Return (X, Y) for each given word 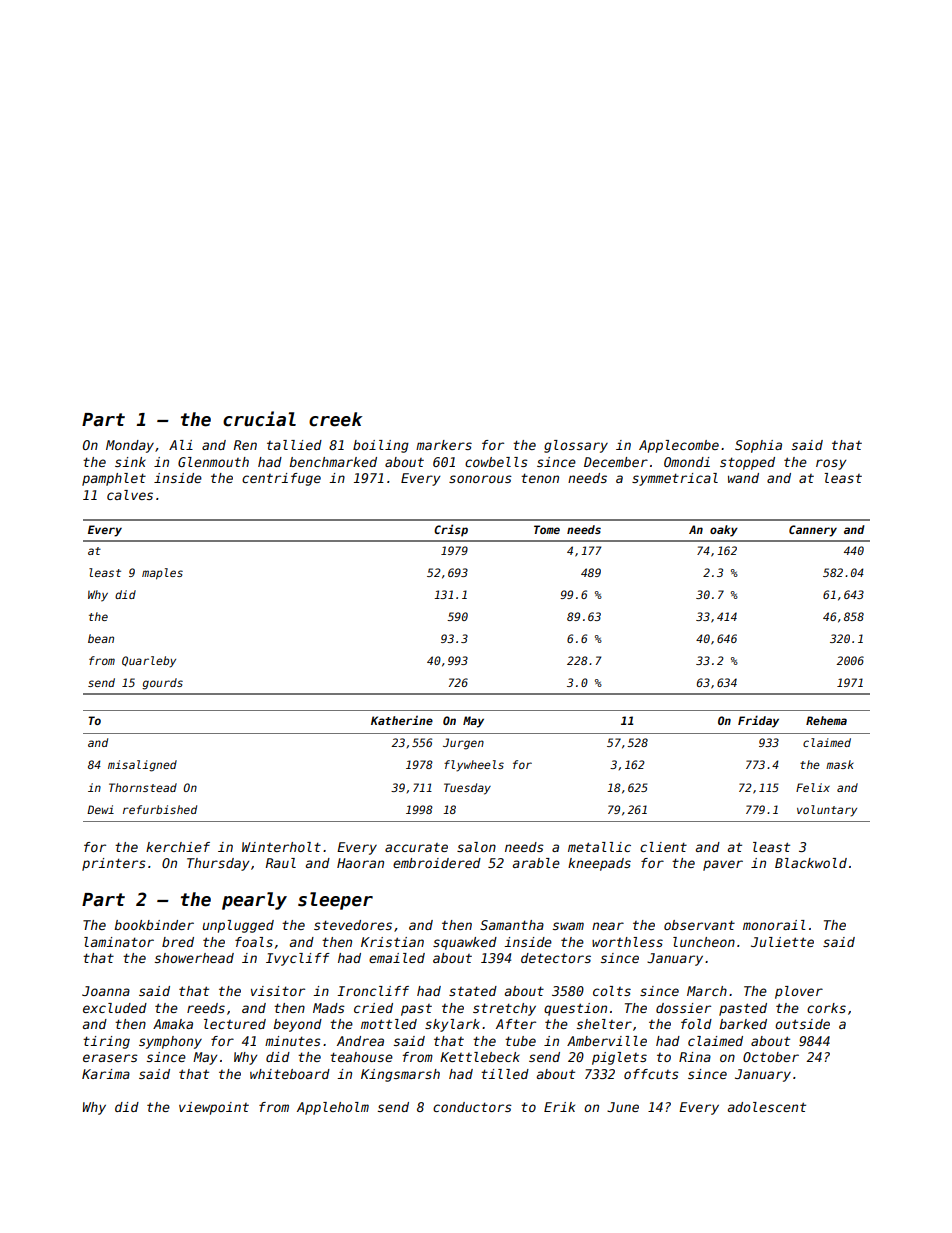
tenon (540, 478)
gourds (162, 684)
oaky (724, 531)
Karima (106, 1074)
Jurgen (463, 744)
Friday (758, 721)
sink (130, 462)
